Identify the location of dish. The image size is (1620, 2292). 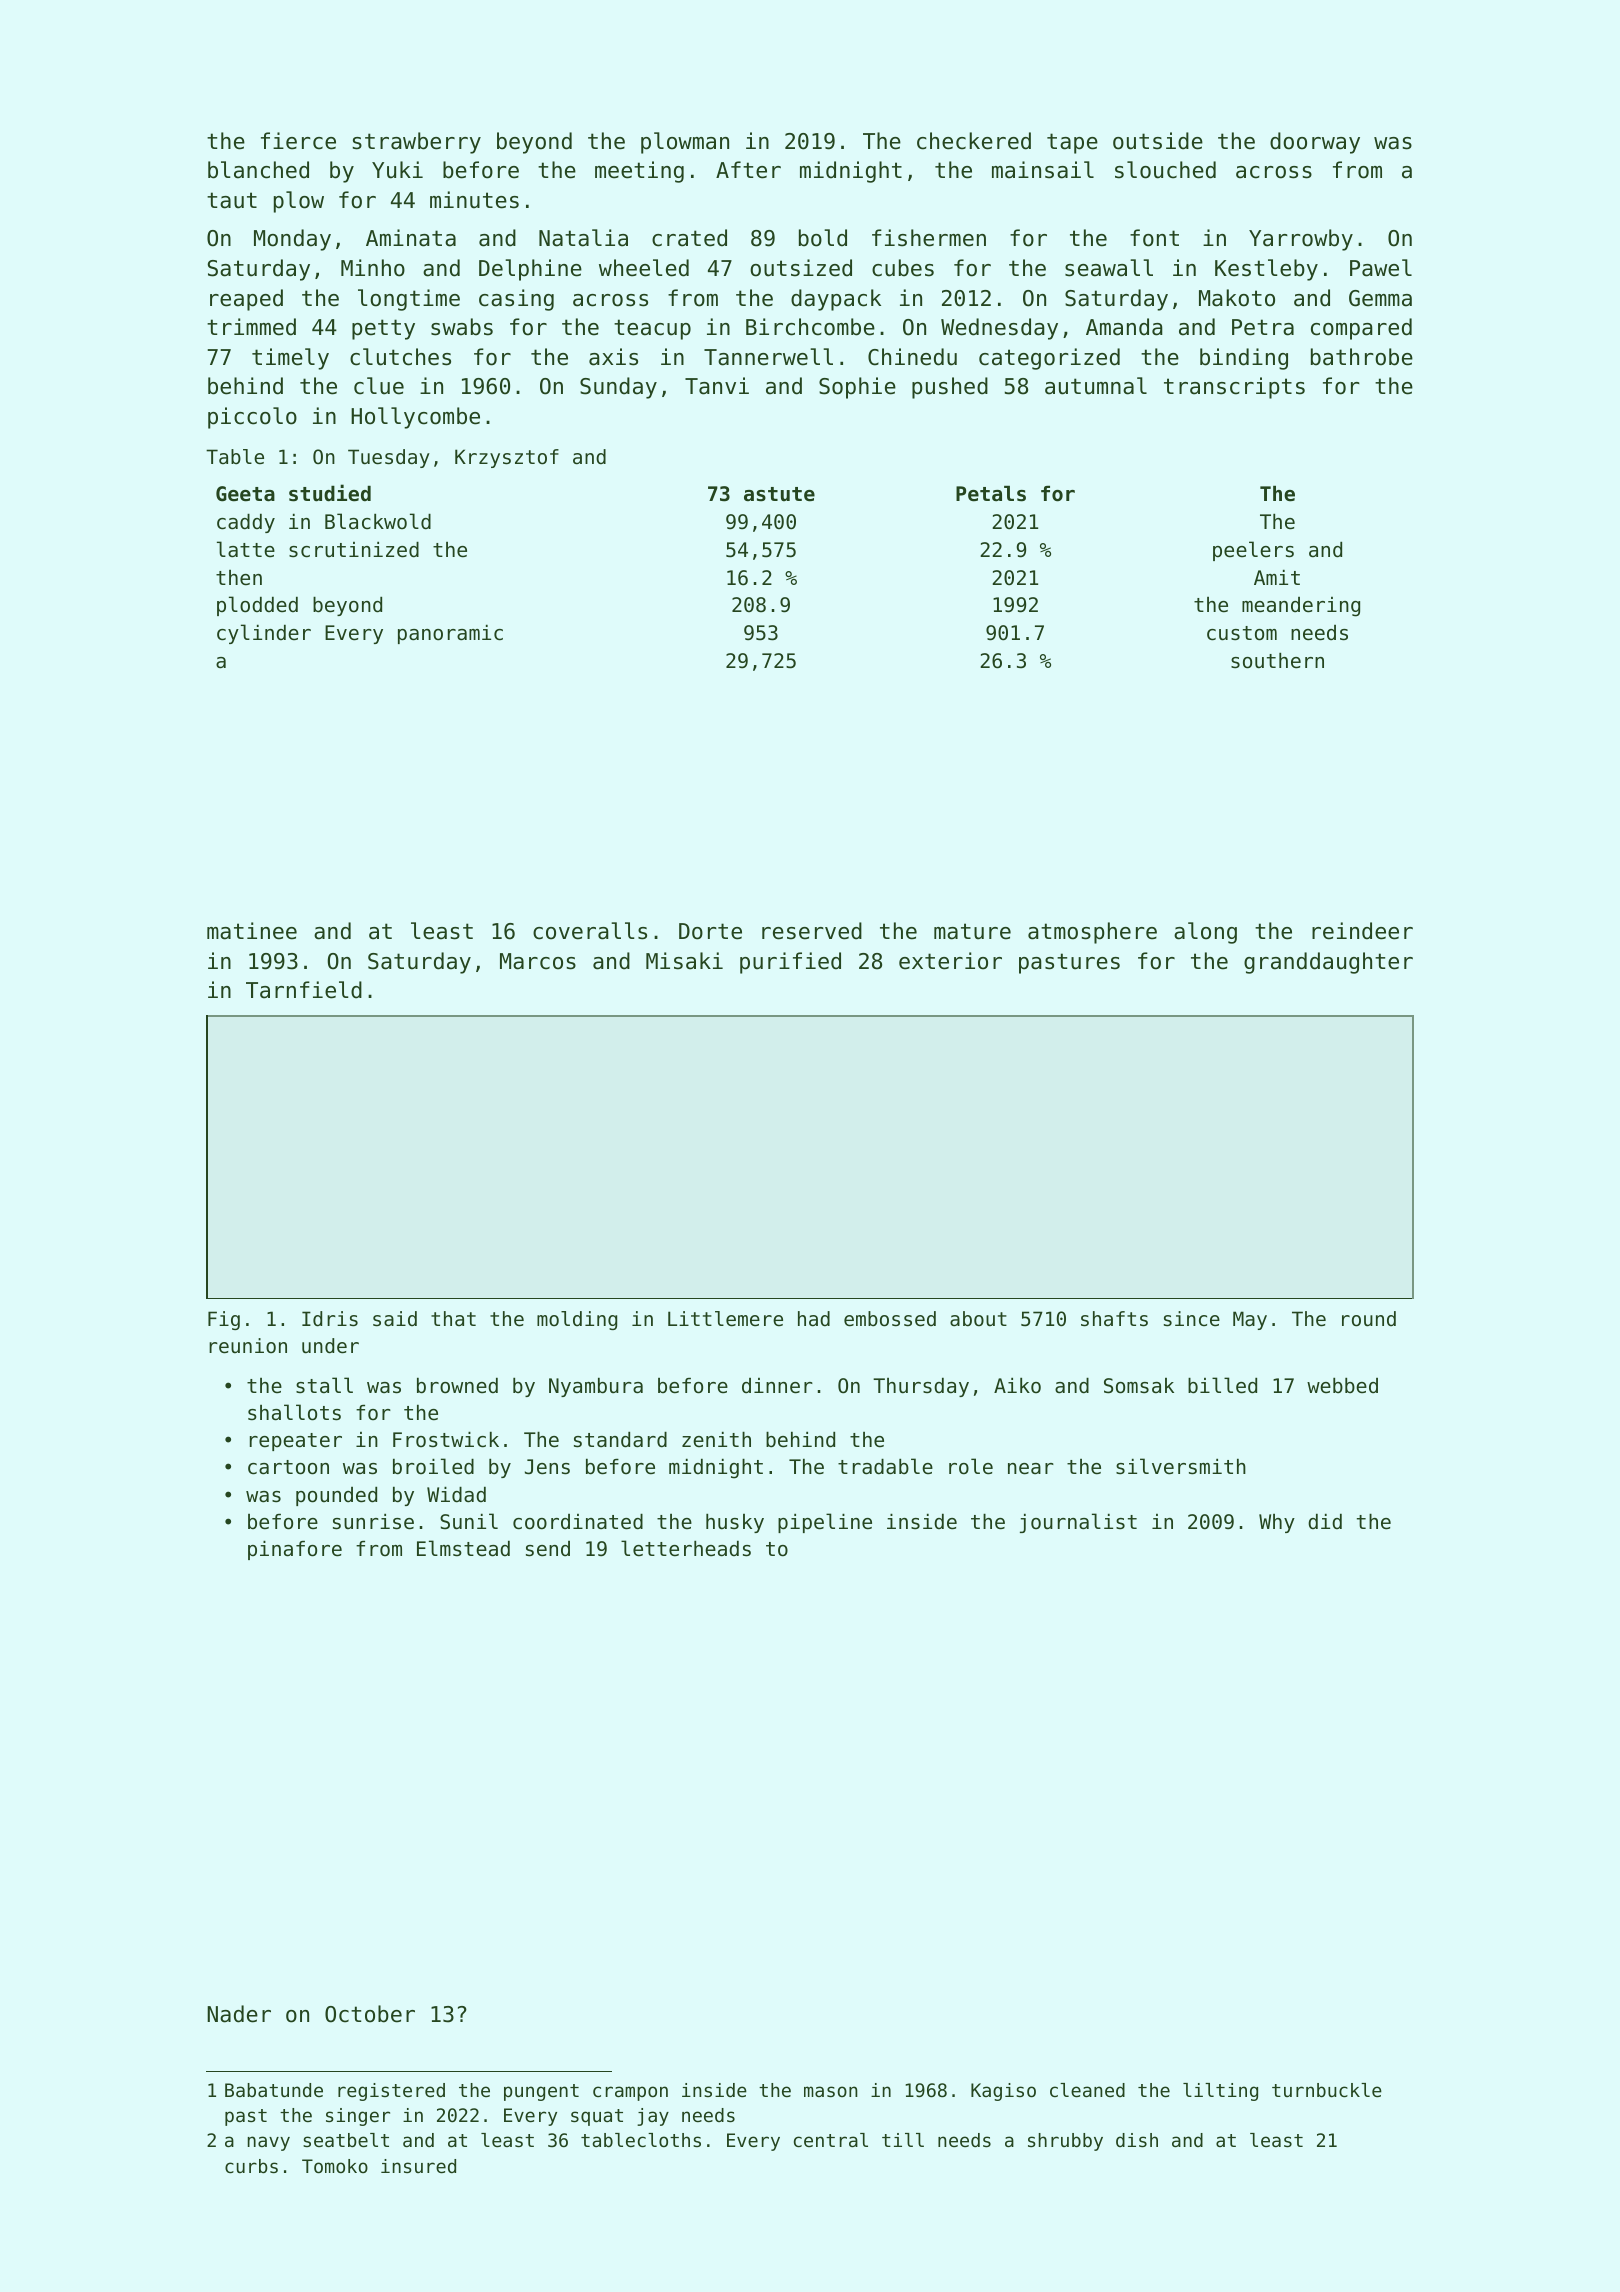
(1137, 2140).
